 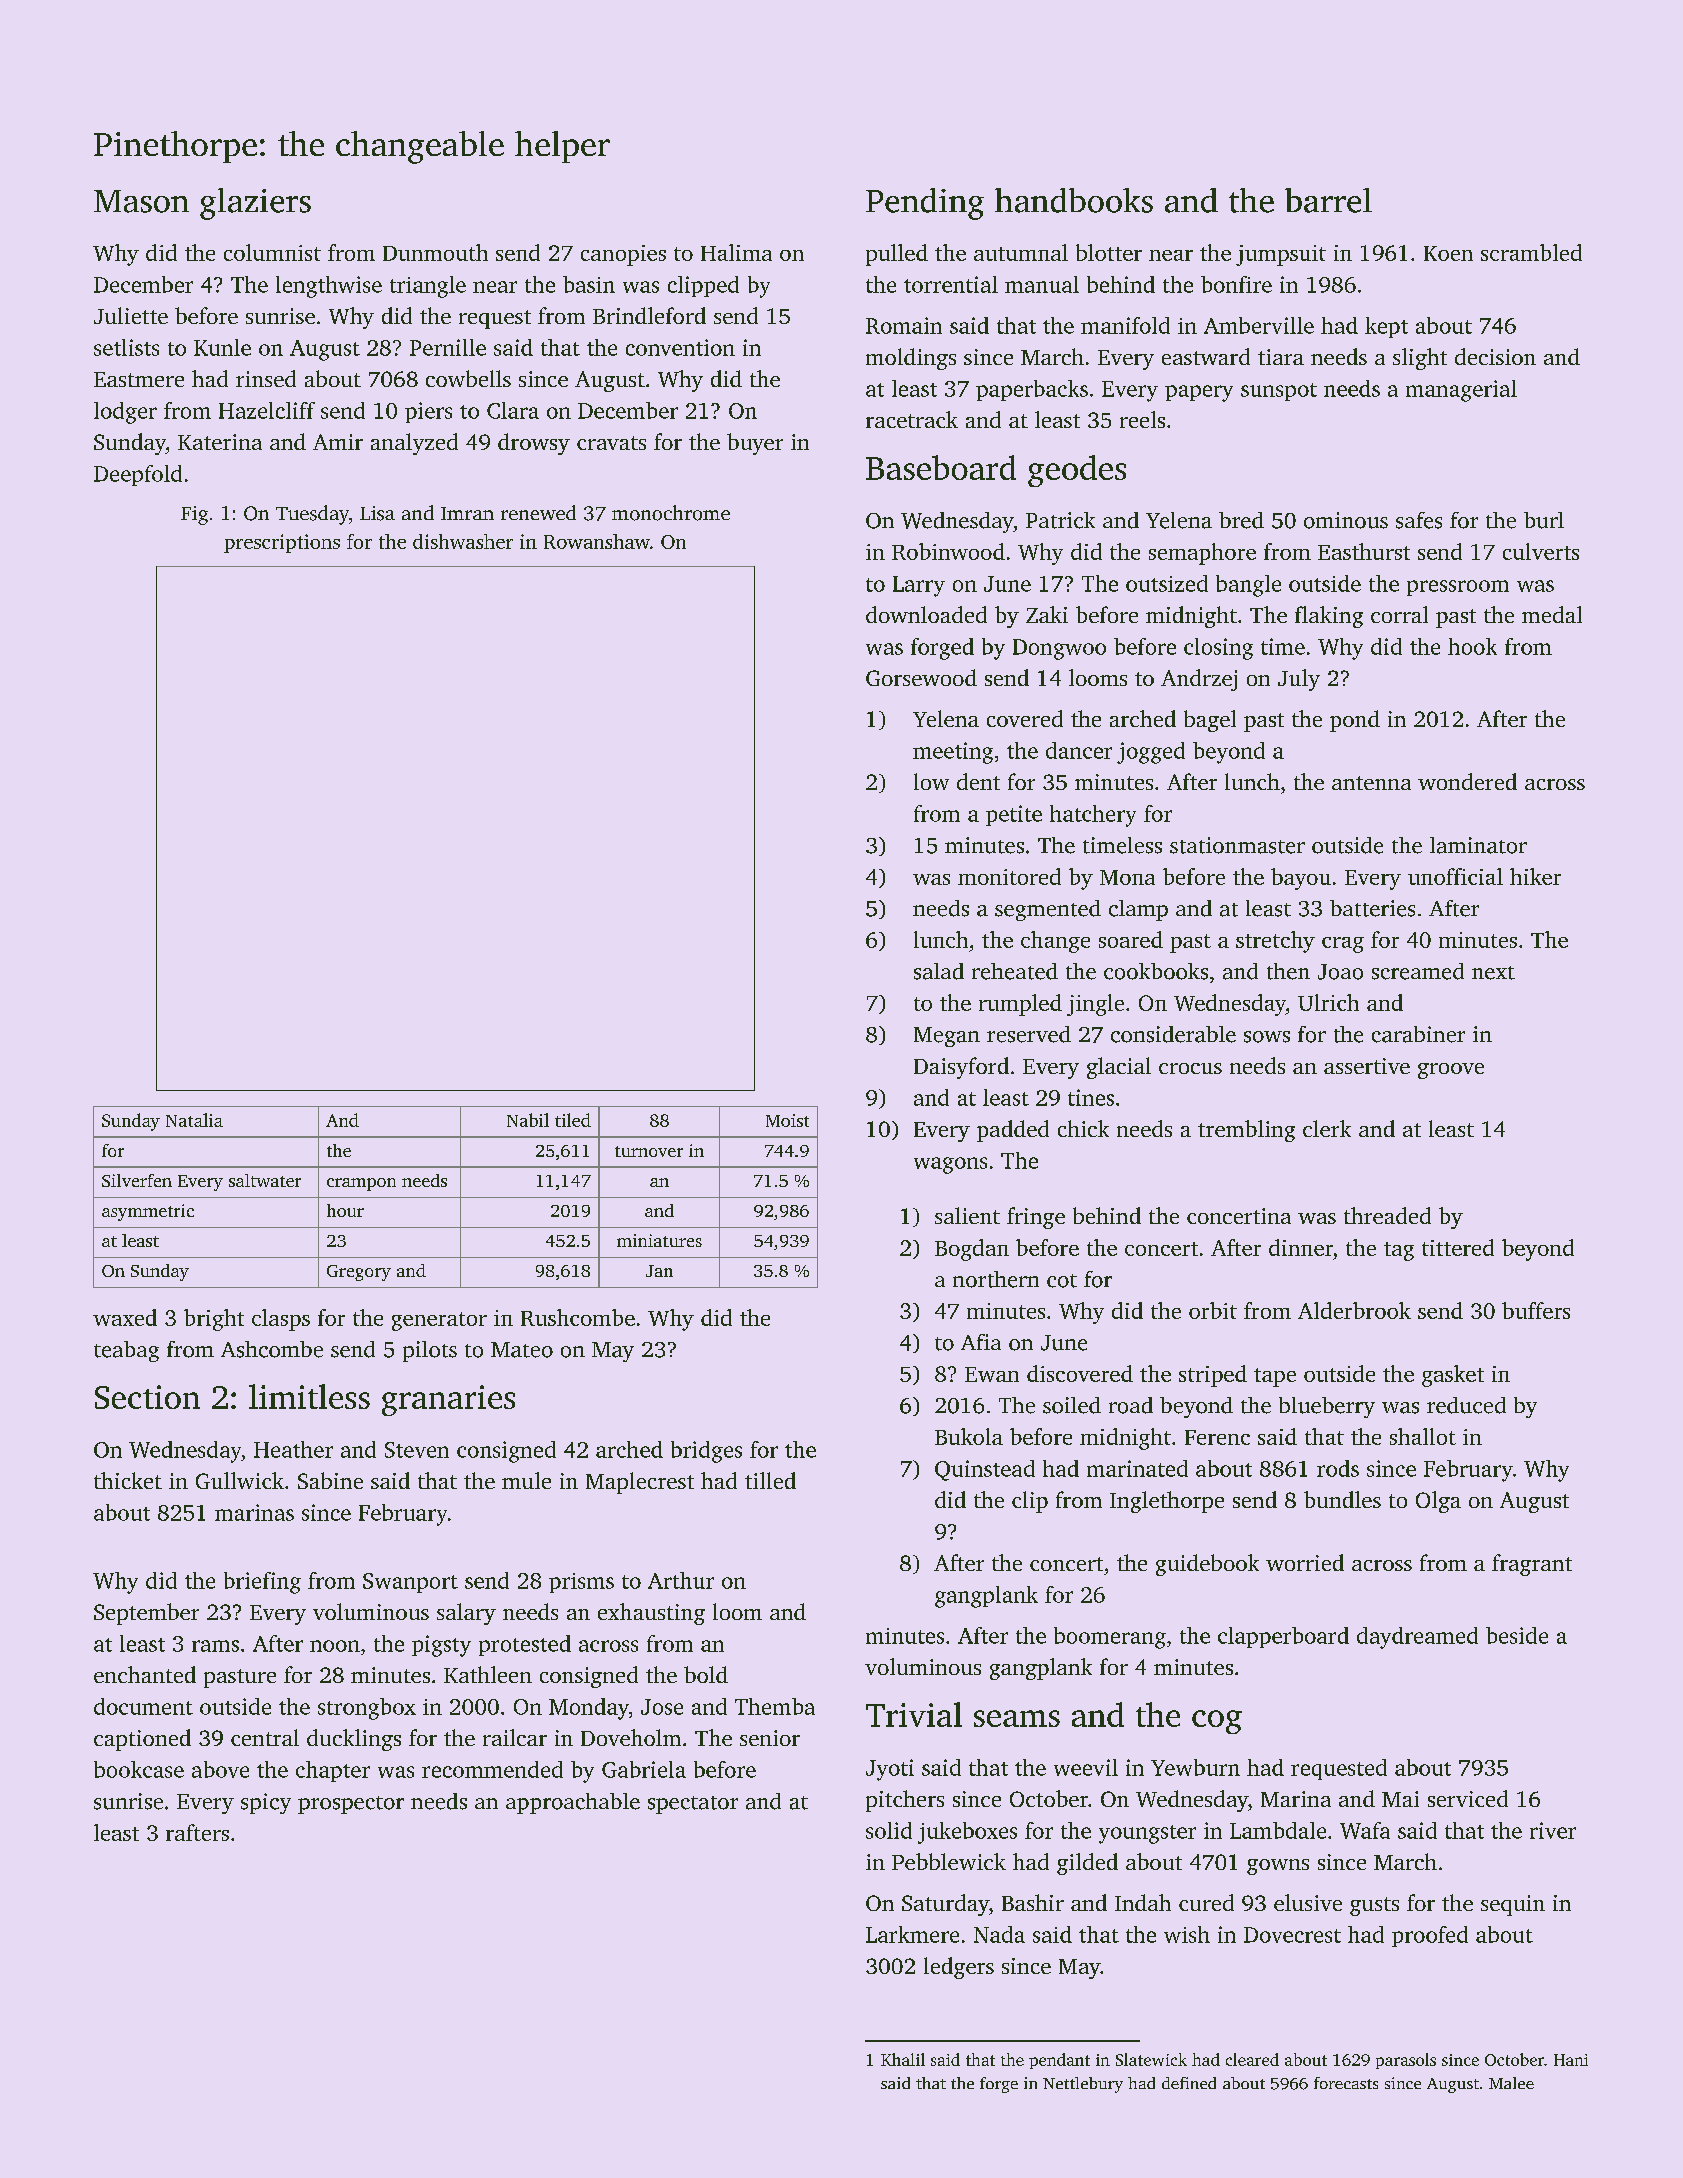 I want to click on managerial, so click(x=1461, y=391).
